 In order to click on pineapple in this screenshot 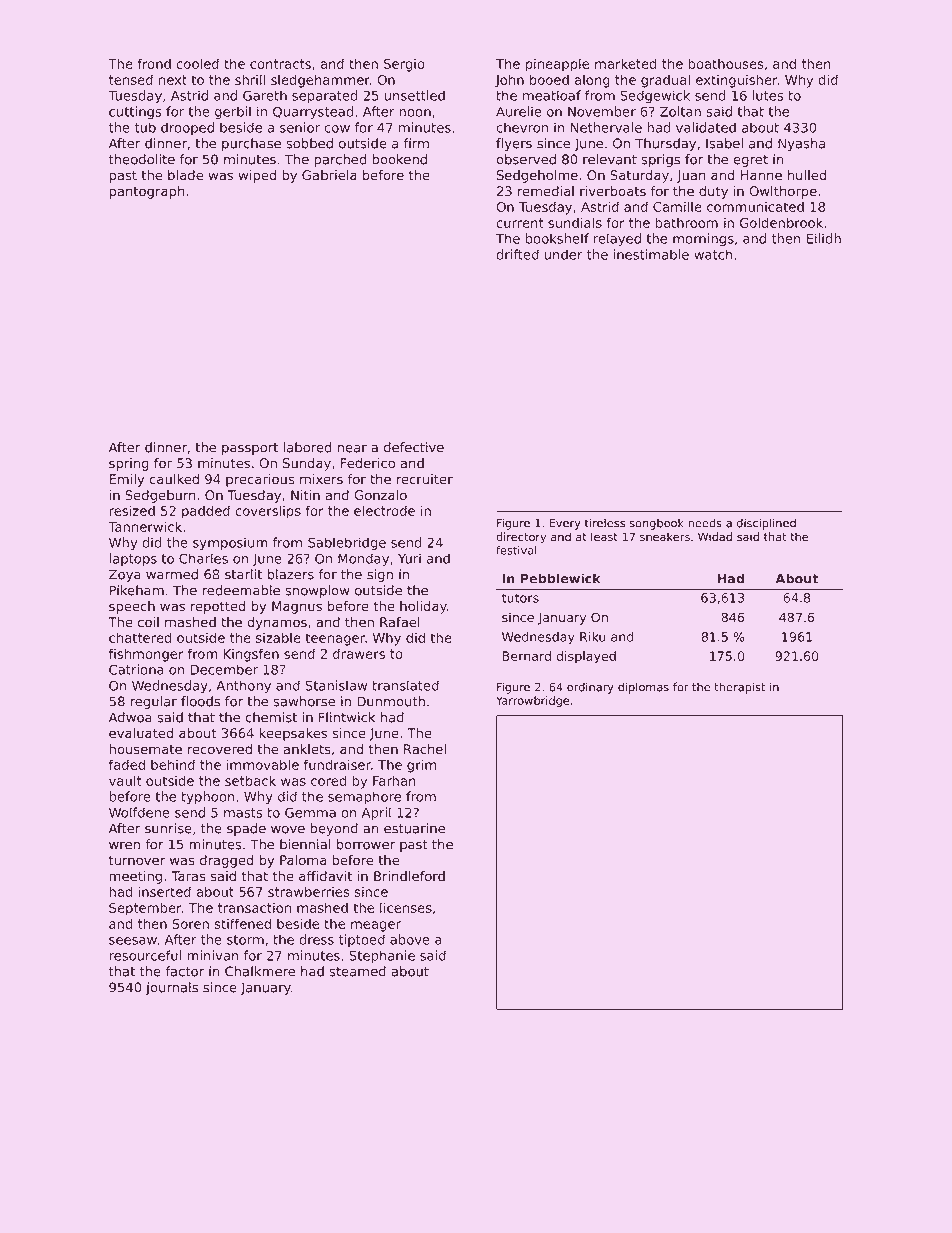, I will do `click(557, 65)`.
